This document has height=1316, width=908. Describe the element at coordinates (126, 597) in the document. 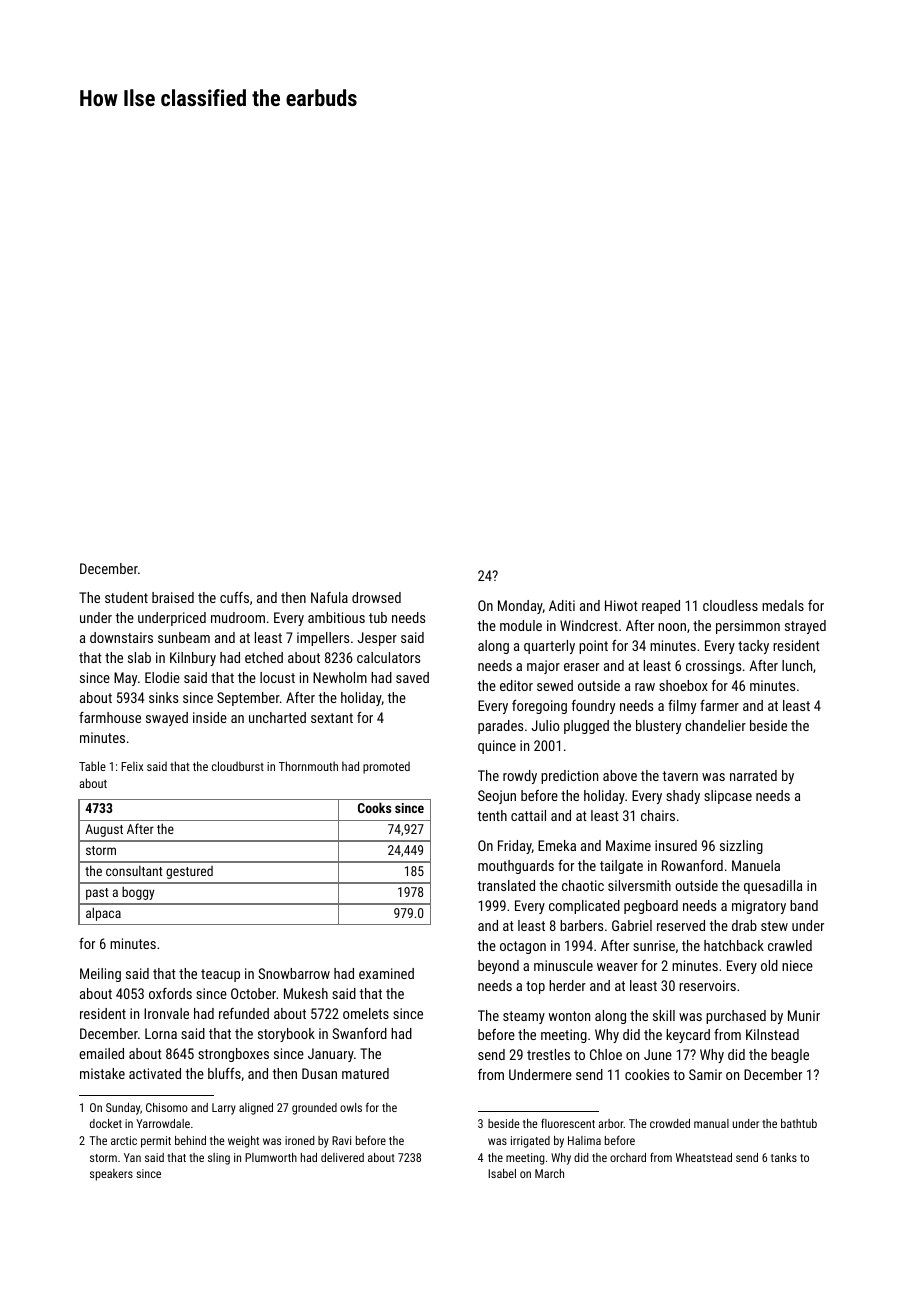

I see `student` at that location.
